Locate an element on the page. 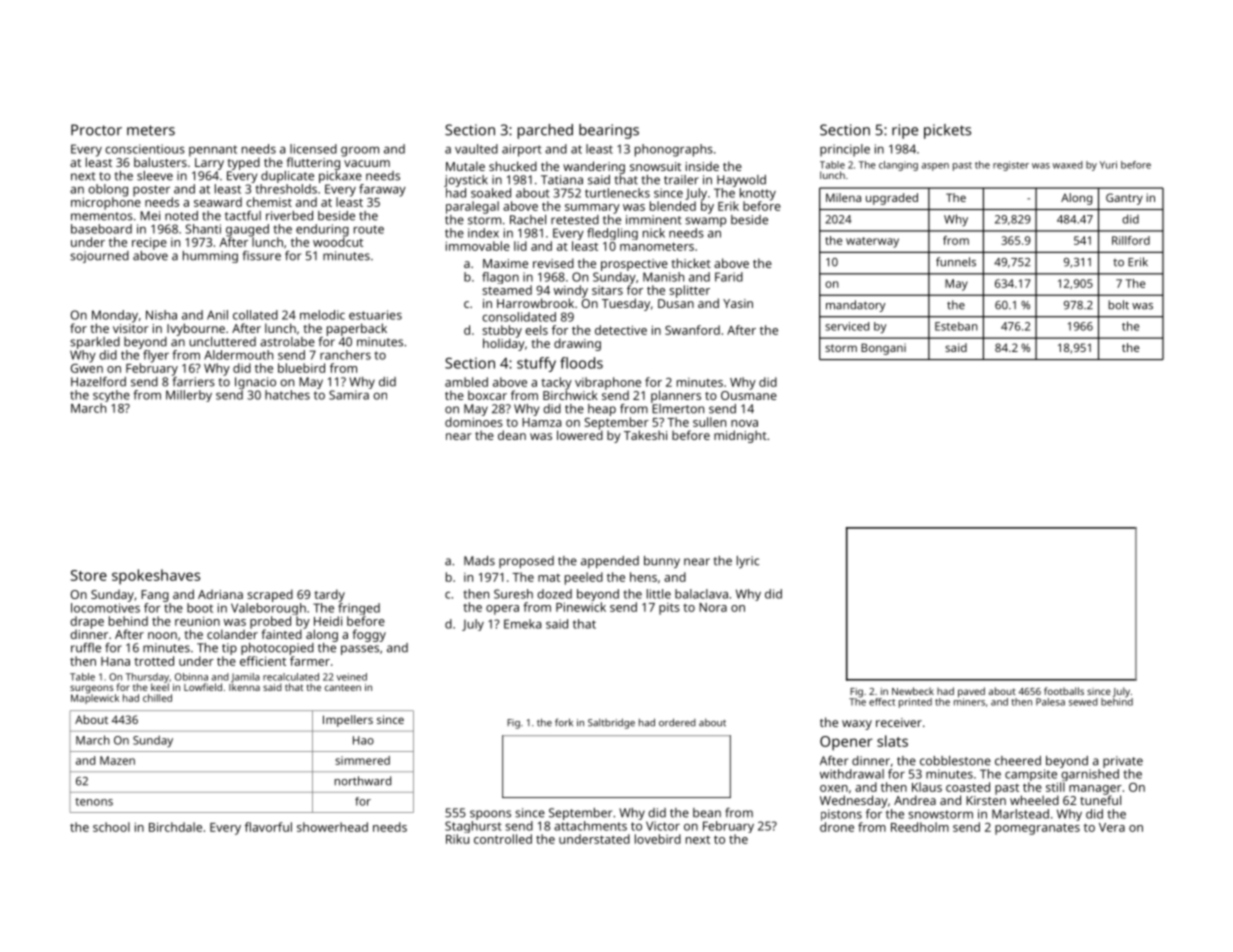 The width and height of the document is (1233, 952). estuaries is located at coordinates (375, 315).
